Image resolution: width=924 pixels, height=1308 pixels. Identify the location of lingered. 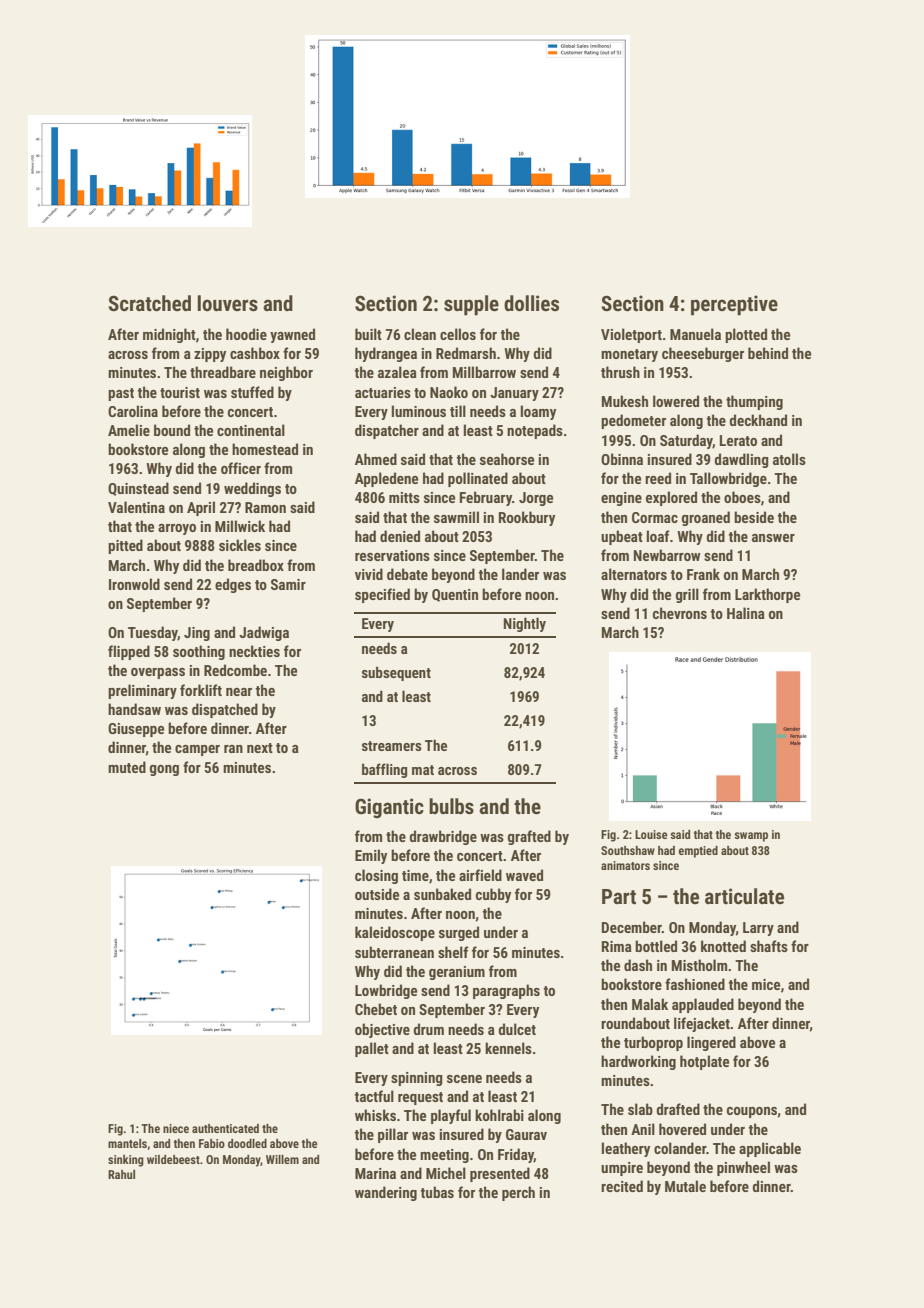
(711, 1043).
